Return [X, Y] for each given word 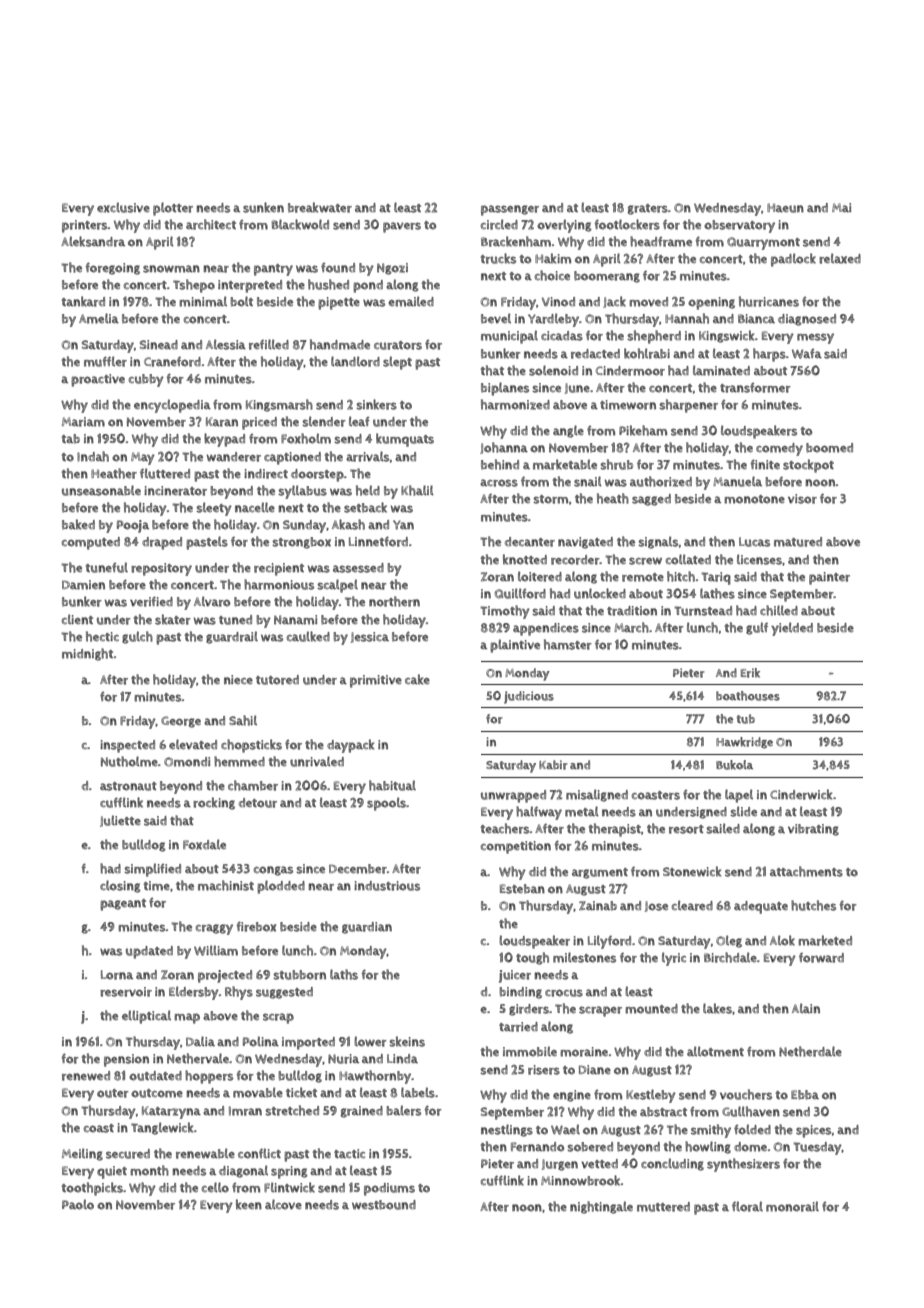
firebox [256, 926]
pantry [273, 270]
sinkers [376, 404]
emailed [411, 301]
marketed [825, 940]
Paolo [78, 1204]
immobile [530, 1051]
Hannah [687, 318]
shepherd [654, 337]
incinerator [175, 491]
